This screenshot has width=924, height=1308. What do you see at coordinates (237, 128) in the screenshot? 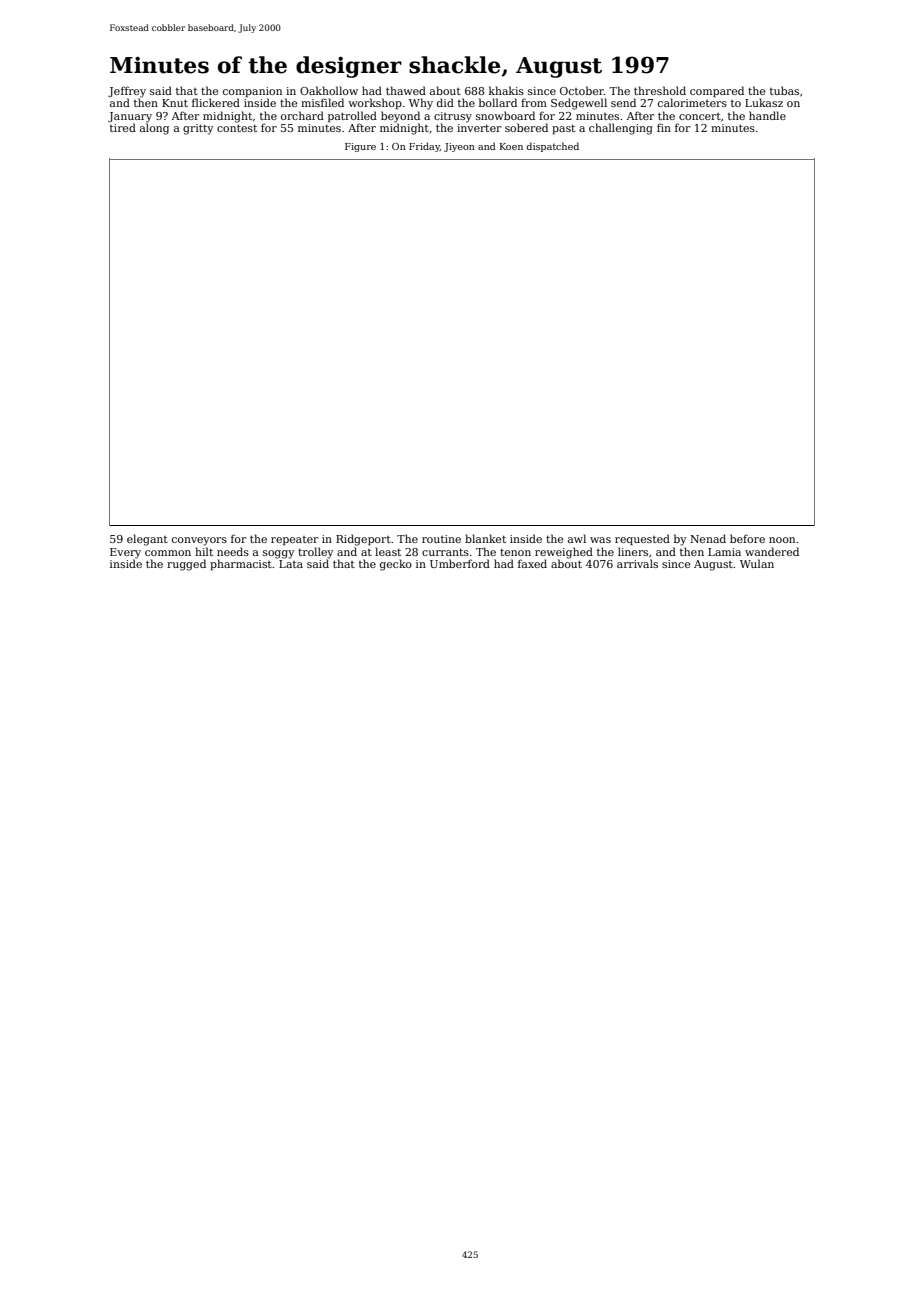
I see `contest` at bounding box center [237, 128].
